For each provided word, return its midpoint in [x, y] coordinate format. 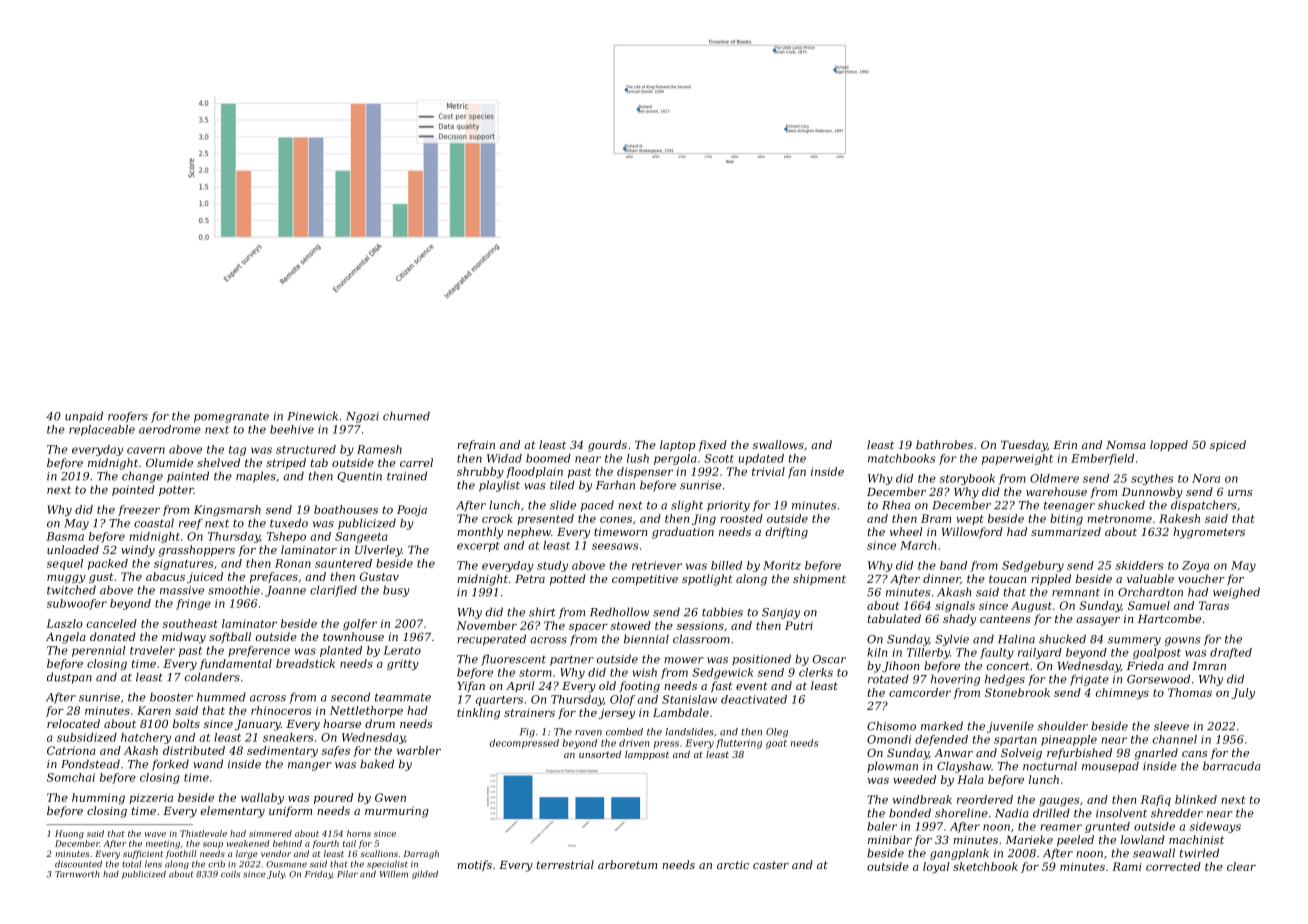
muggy [66, 579]
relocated [73, 723]
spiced [1228, 446]
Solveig [1021, 754]
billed [726, 565]
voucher [1201, 578]
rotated [888, 679]
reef [191, 524]
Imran [1209, 666]
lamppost [647, 755]
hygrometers [1209, 533]
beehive [292, 429]
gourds [607, 446]
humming [98, 798]
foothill [181, 854]
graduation [683, 533]
